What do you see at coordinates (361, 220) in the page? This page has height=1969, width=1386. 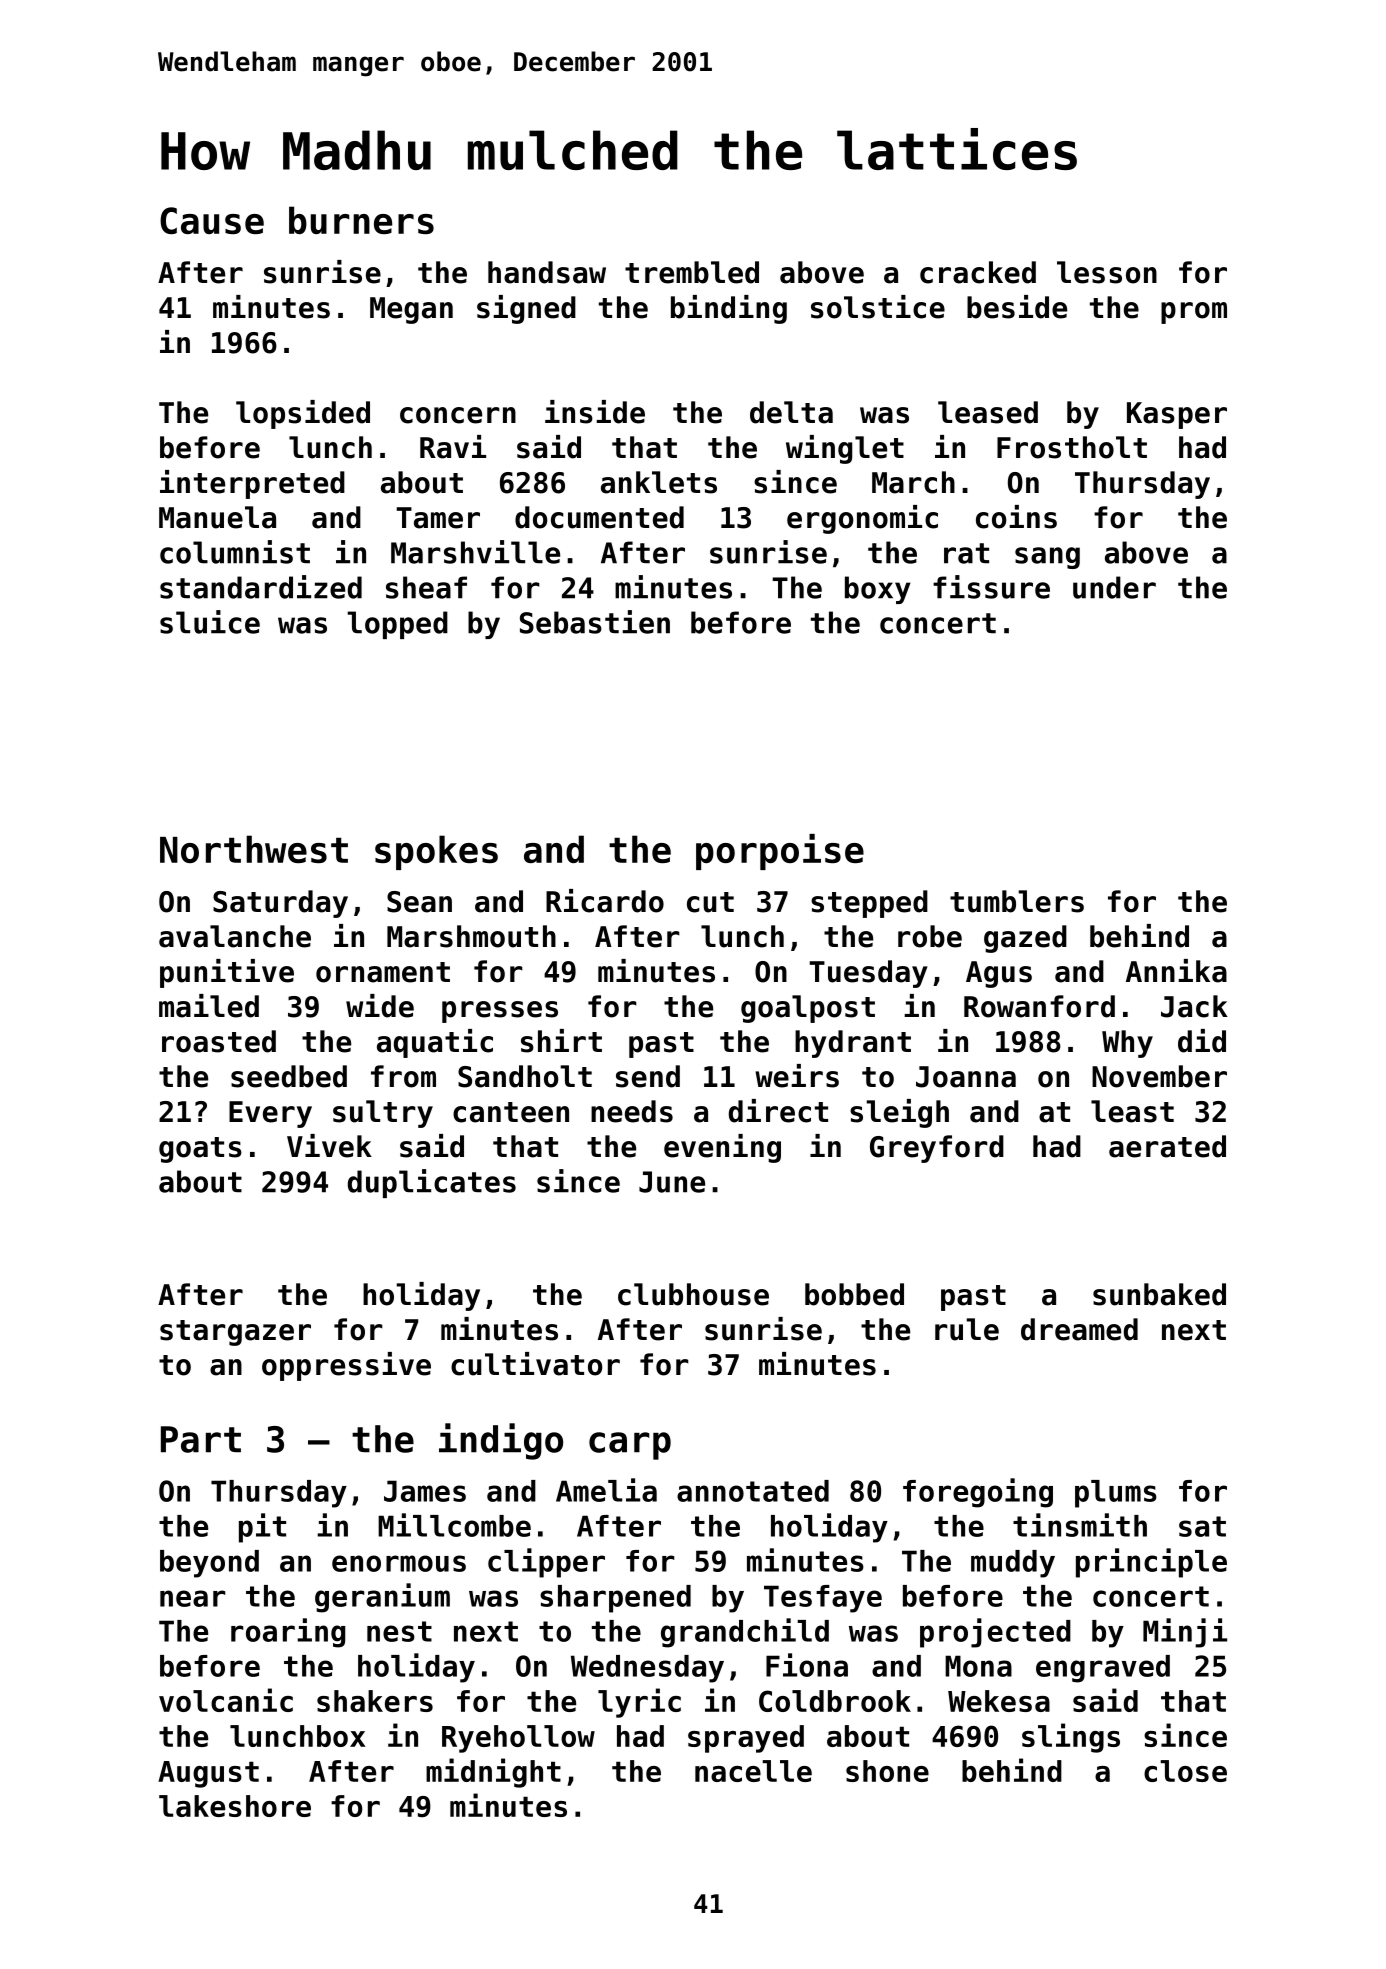 I see `burners` at bounding box center [361, 220].
